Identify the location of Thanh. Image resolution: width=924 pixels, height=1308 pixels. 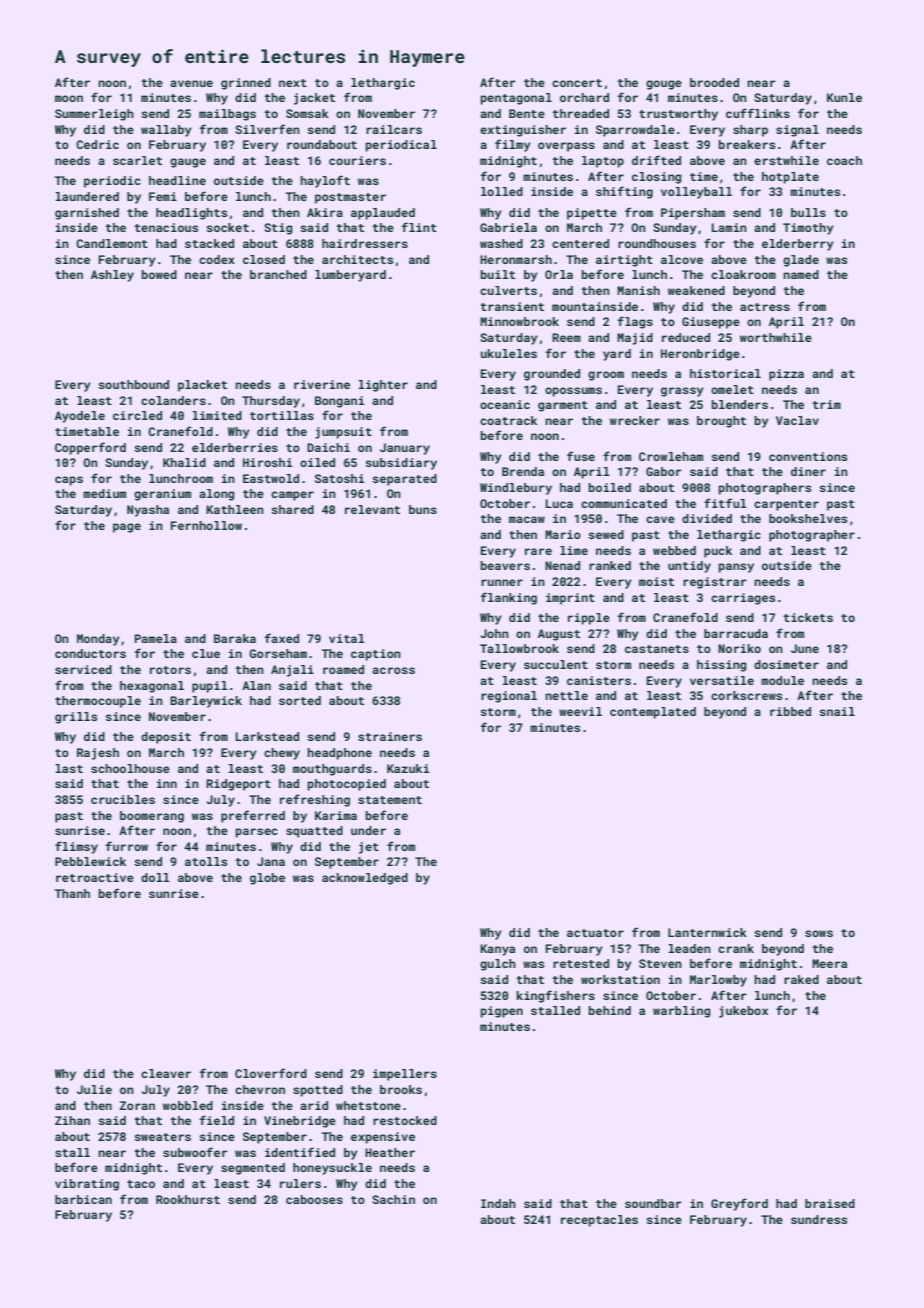
(72, 893).
